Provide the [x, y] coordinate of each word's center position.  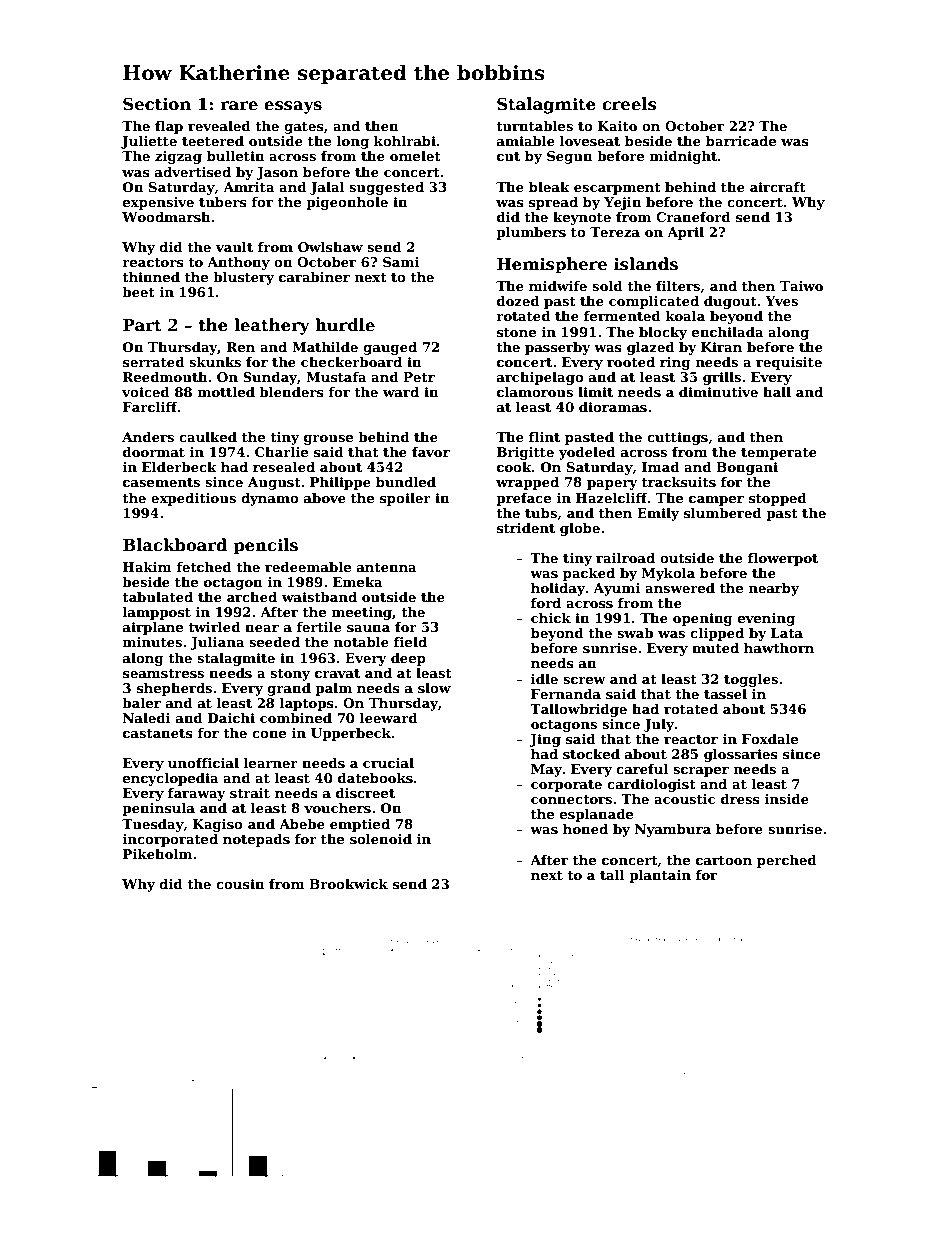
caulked [208, 437]
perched [787, 861]
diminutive [718, 392]
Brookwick [348, 884]
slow [434, 688]
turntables [534, 126]
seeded [274, 642]
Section [157, 104]
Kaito [617, 126]
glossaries [741, 755]
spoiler [405, 499]
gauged [390, 348]
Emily [658, 514]
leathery [272, 326]
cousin [240, 884]
